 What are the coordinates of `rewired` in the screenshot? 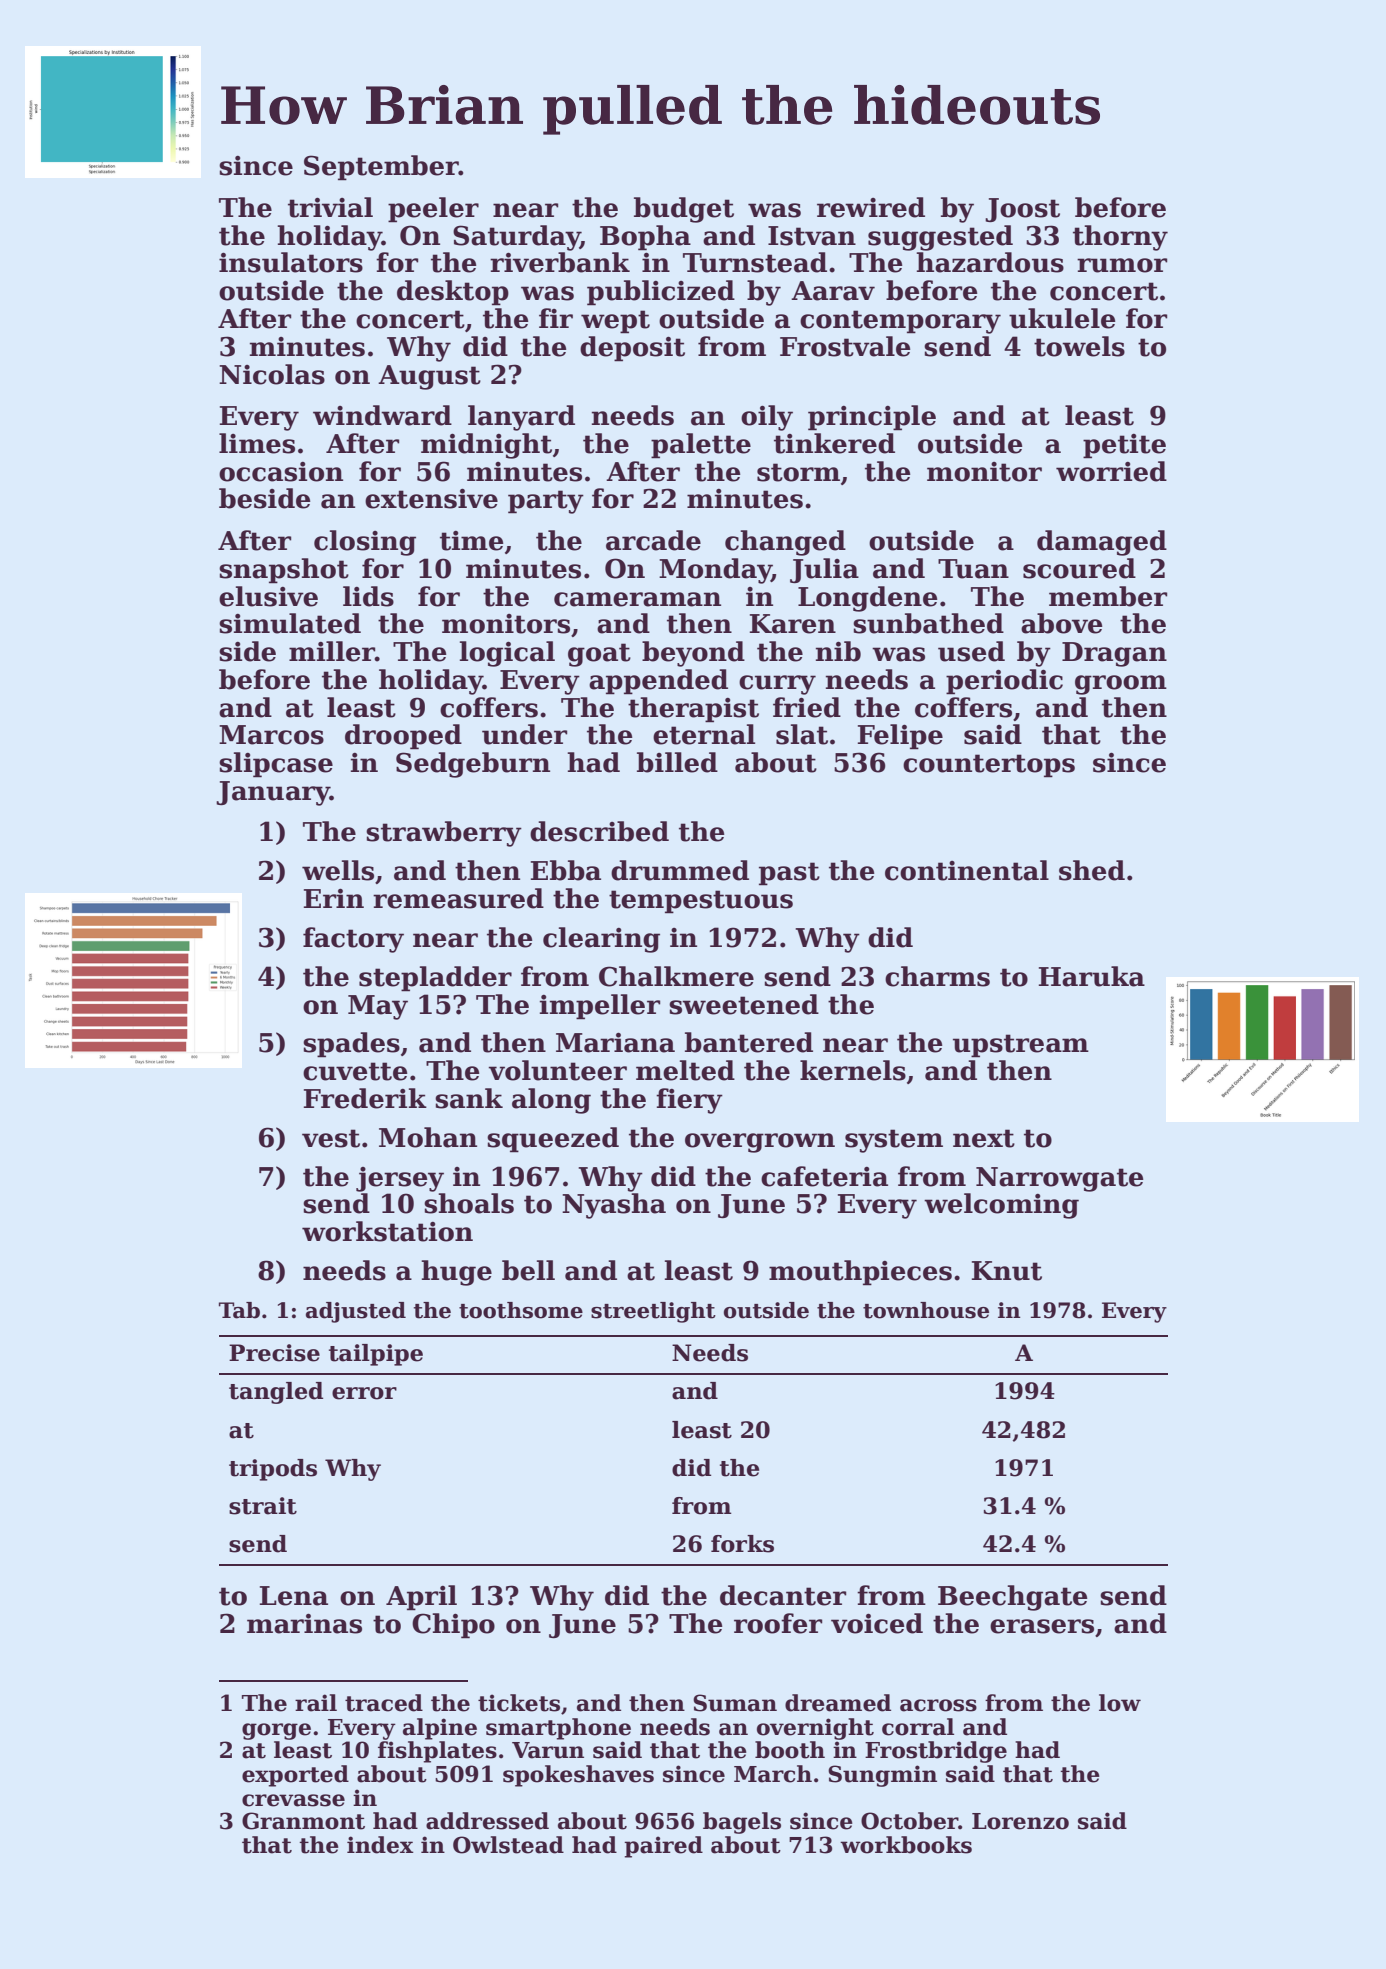 It's located at (871, 207).
